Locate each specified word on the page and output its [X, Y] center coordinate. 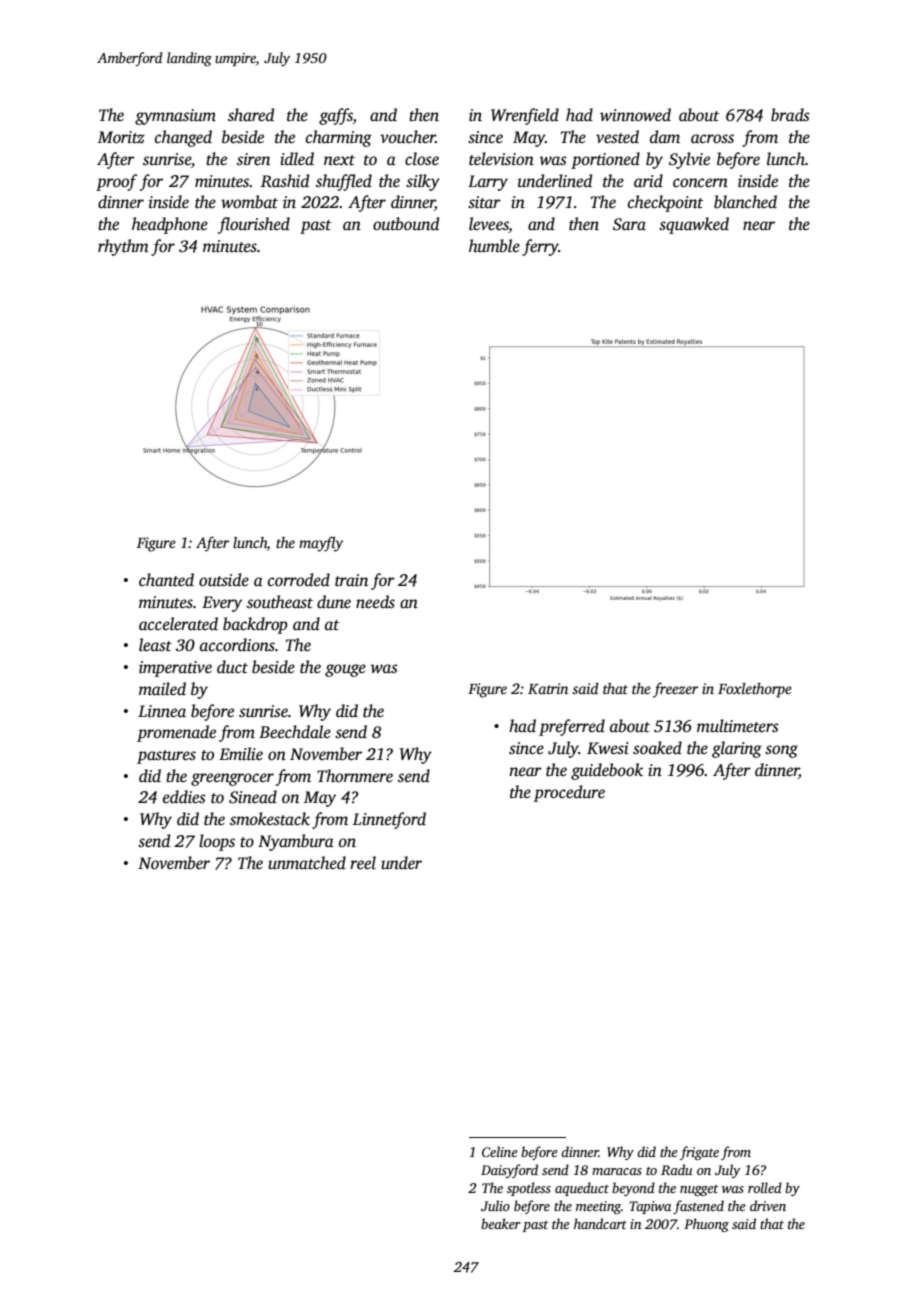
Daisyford [509, 1171]
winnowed [635, 115]
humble [494, 246]
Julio [495, 1205]
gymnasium [175, 117]
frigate [699, 1153]
